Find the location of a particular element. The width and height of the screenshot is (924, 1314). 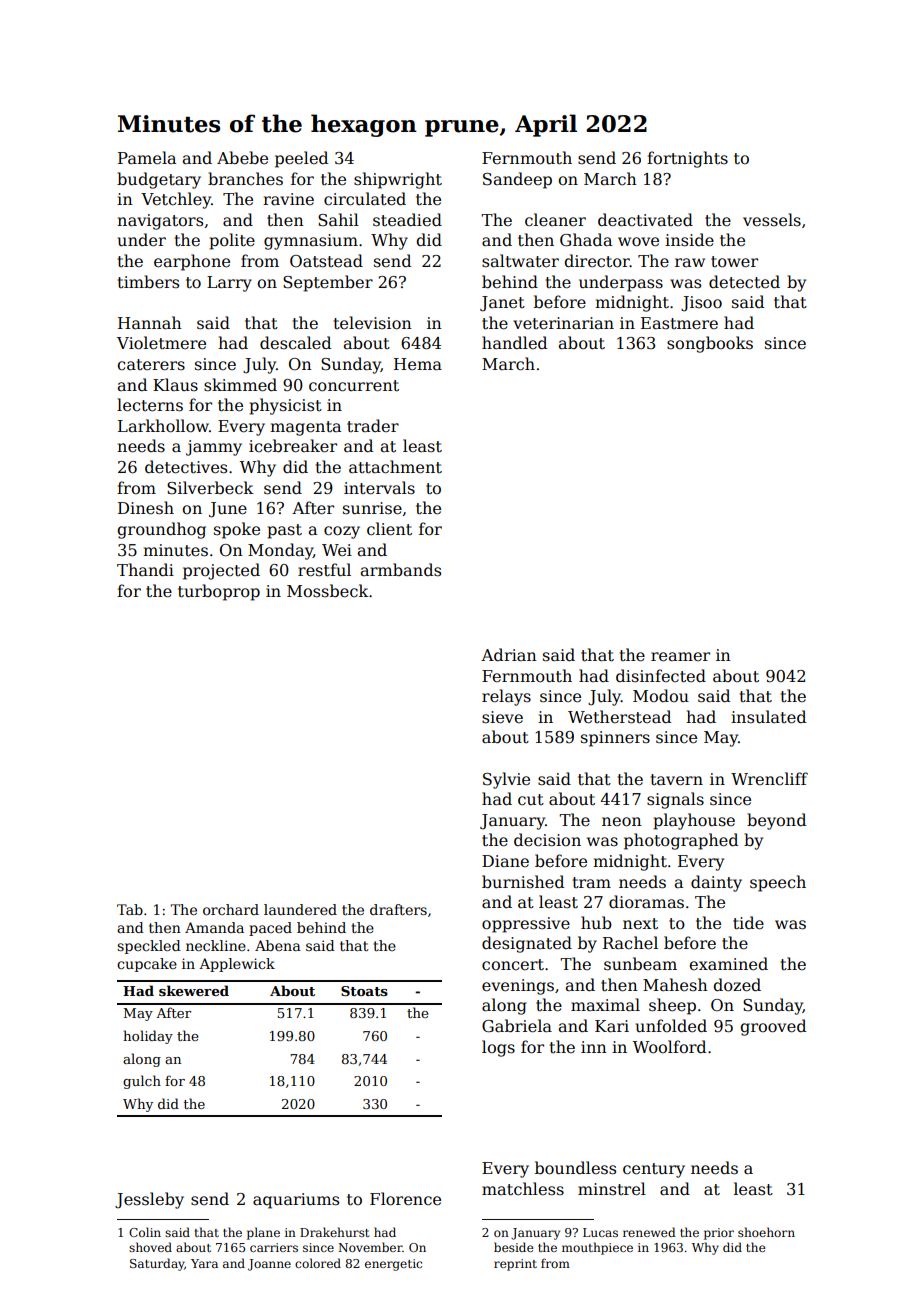

gulch is located at coordinates (142, 1082).
